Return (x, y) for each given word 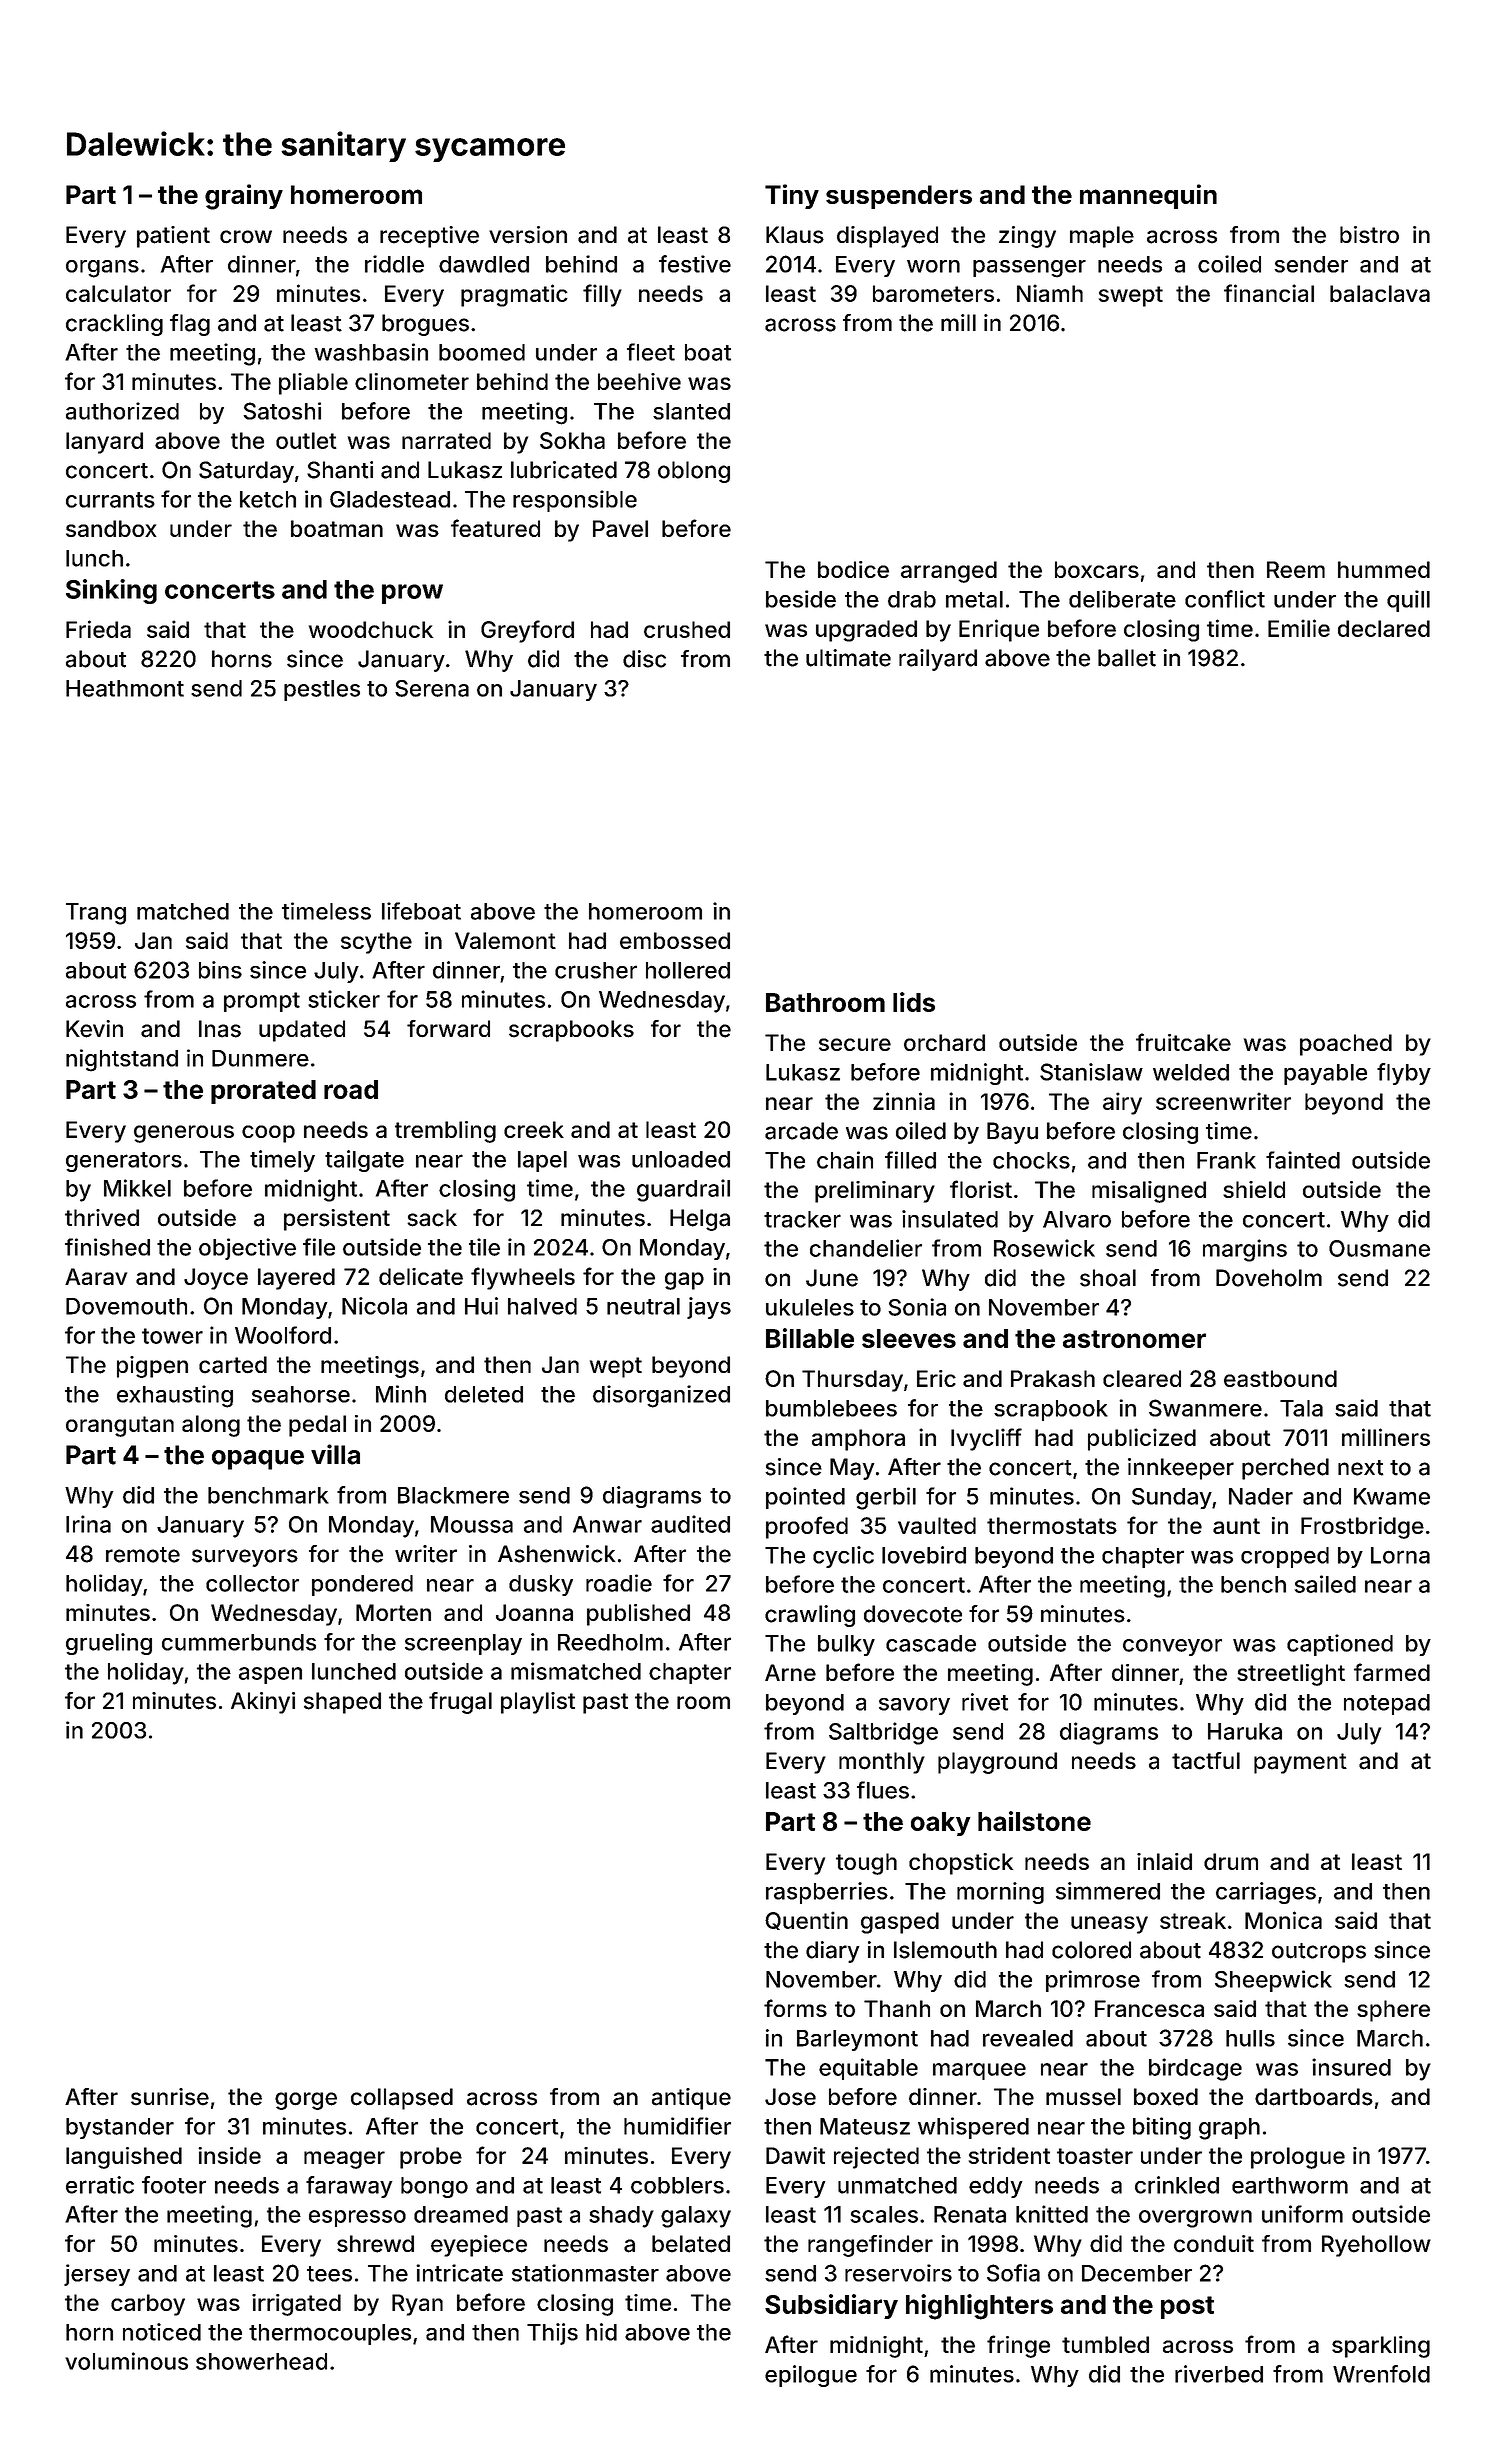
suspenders (899, 197)
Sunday (1172, 1498)
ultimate (848, 658)
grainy (244, 197)
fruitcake (1183, 1042)
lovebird (924, 1555)
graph (1229, 2129)
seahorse (301, 1394)
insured (1351, 2067)
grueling (109, 1644)
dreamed (461, 2214)
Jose (790, 2097)
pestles (322, 690)
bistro (1369, 234)
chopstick (961, 1864)
